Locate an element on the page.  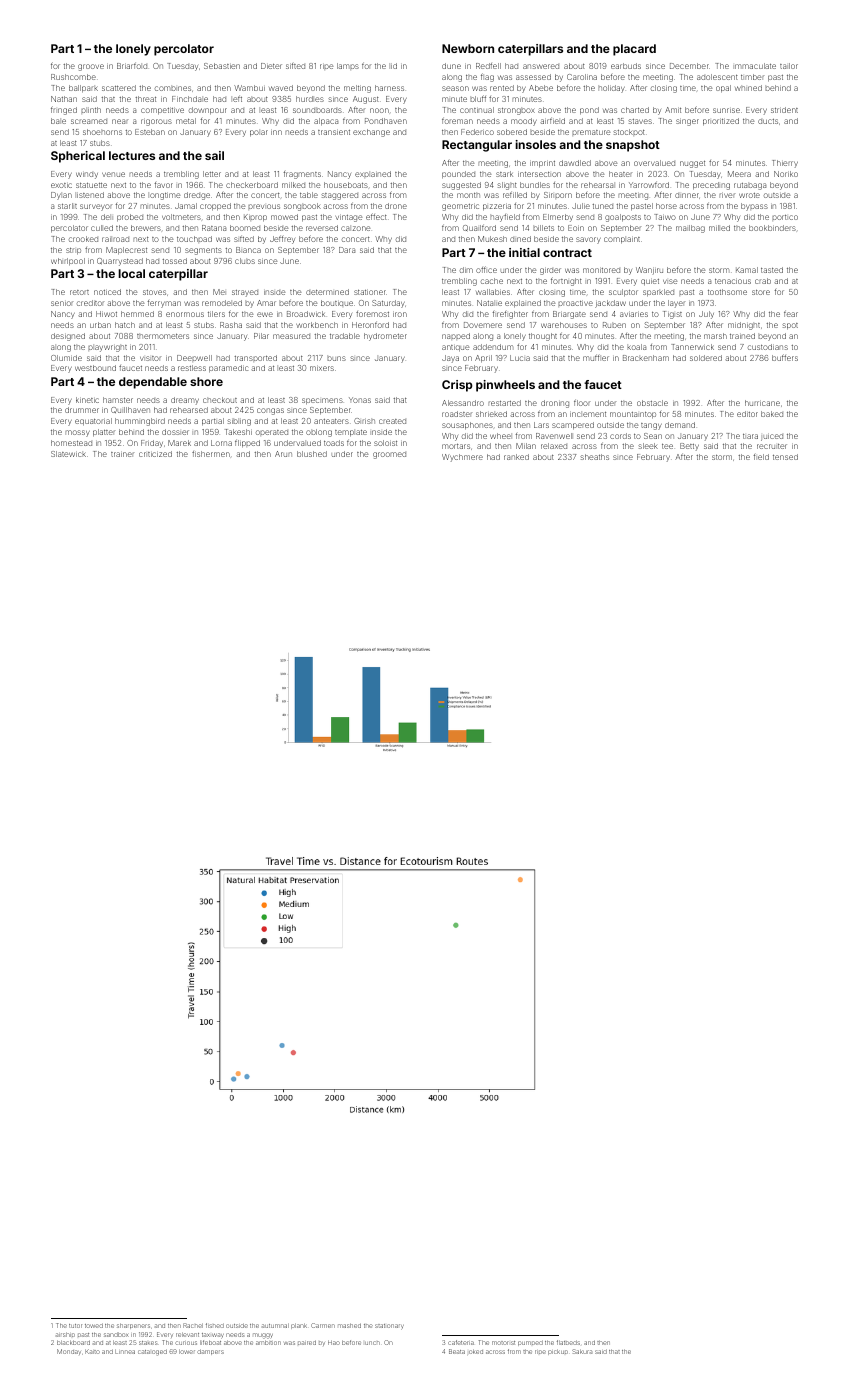
exchange is located at coordinates (371, 133).
